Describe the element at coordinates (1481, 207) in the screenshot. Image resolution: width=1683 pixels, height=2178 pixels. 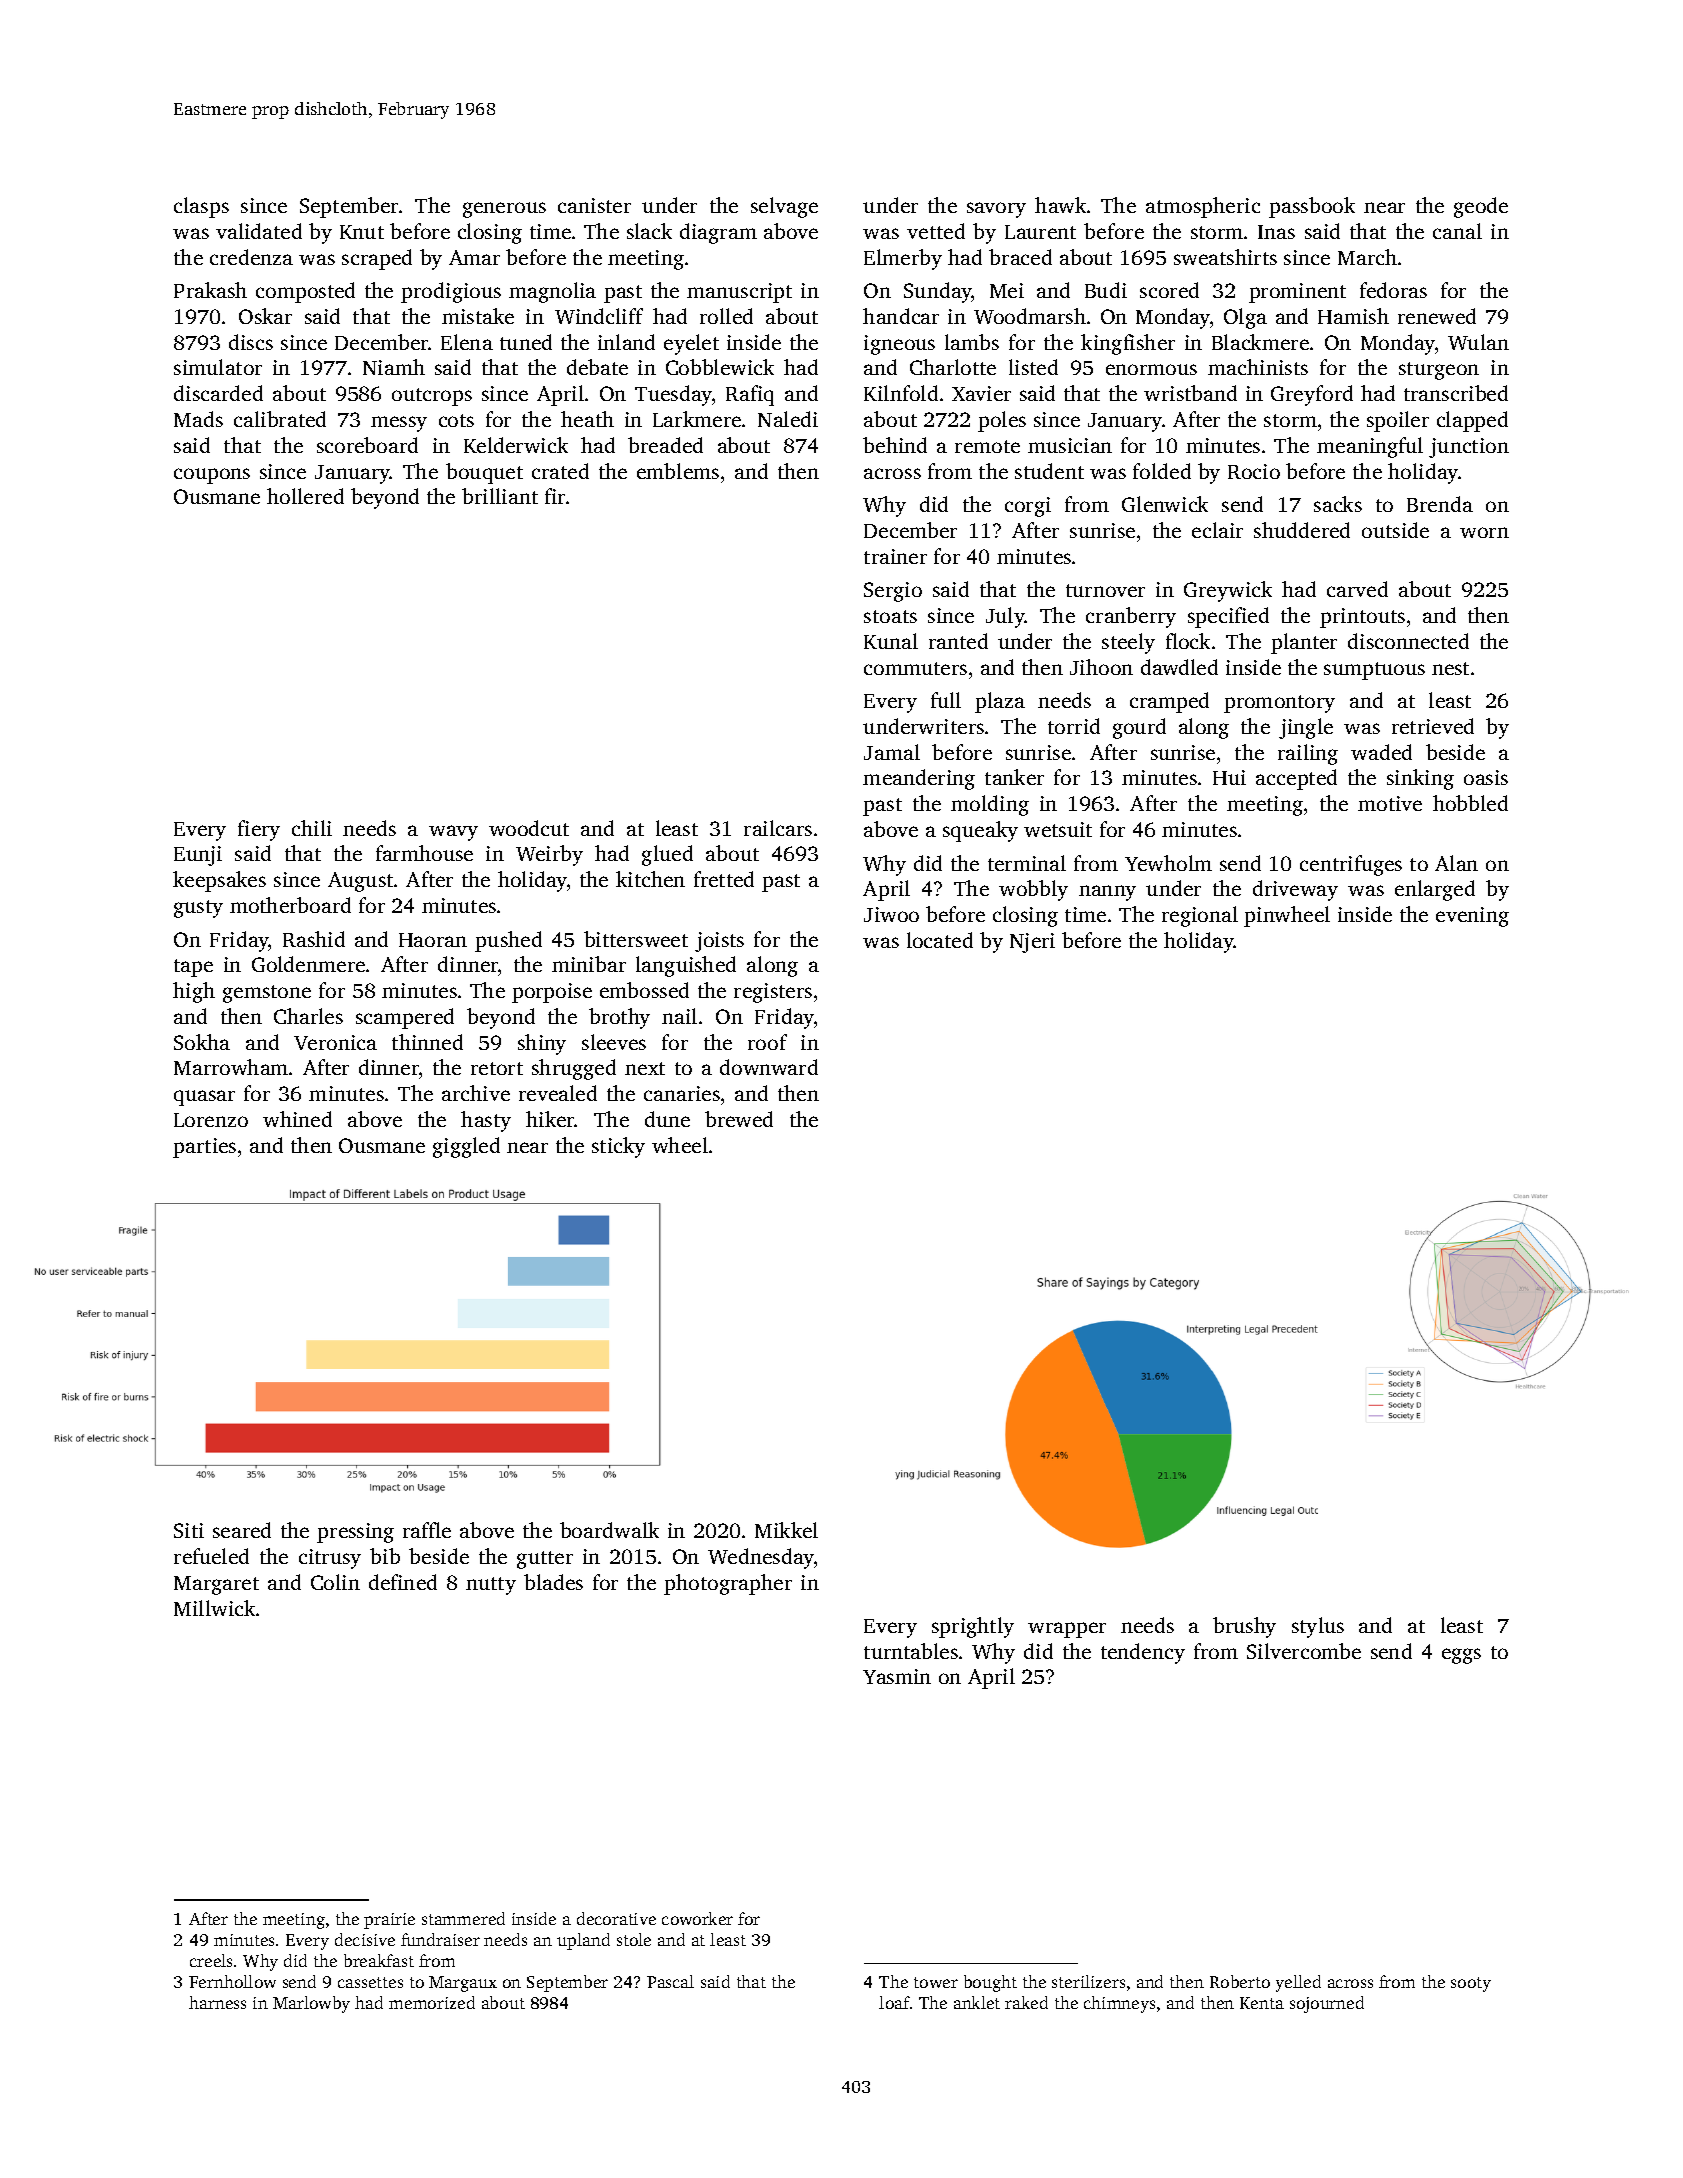
I see `geode` at that location.
